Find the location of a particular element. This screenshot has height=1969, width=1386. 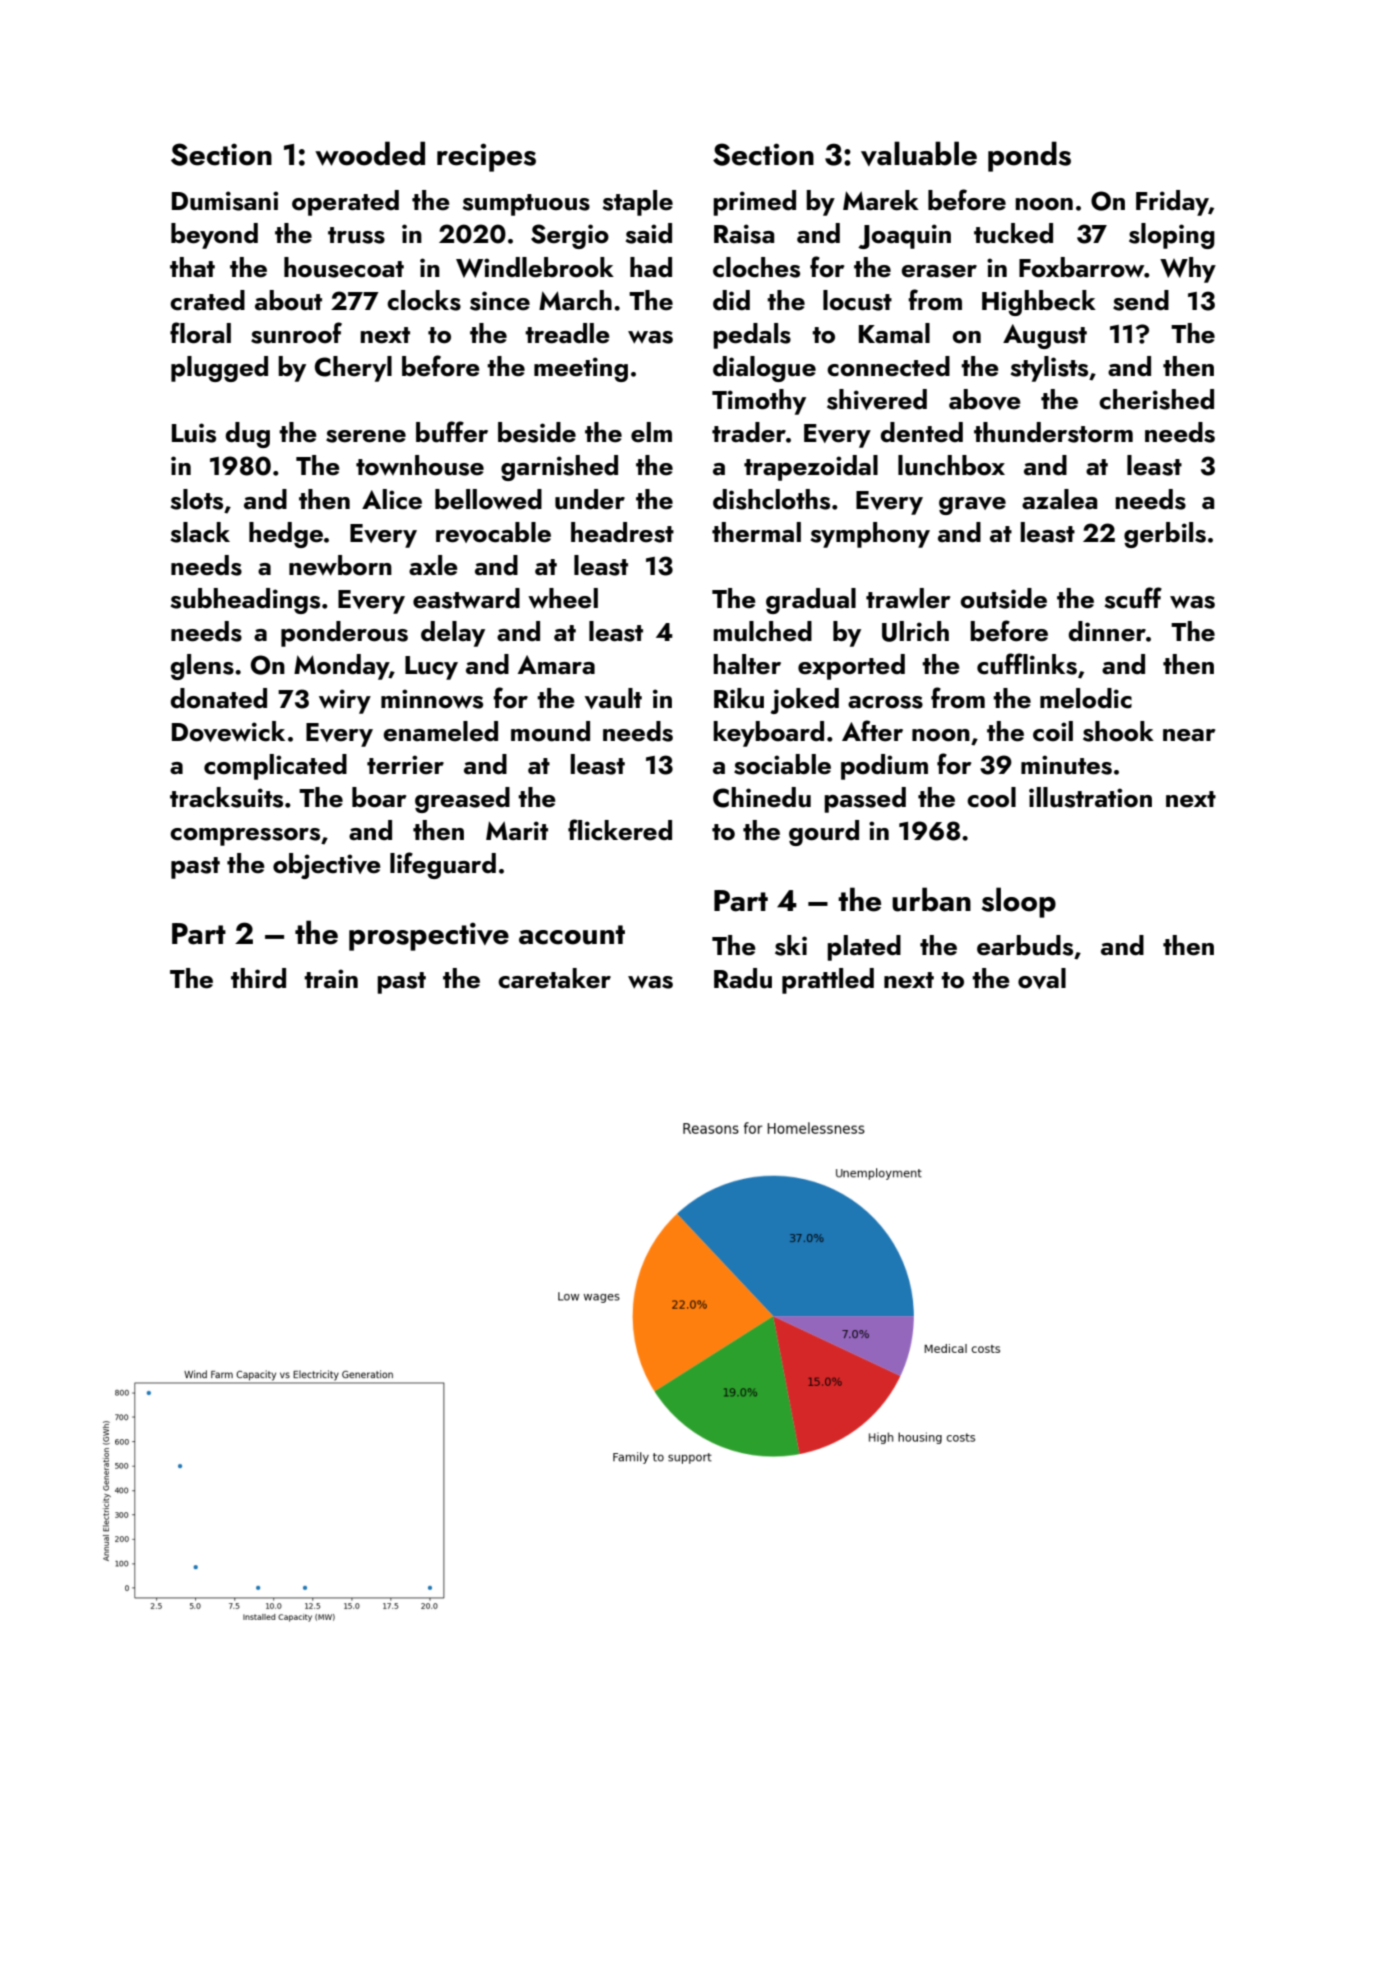

Raisa is located at coordinates (744, 234).
